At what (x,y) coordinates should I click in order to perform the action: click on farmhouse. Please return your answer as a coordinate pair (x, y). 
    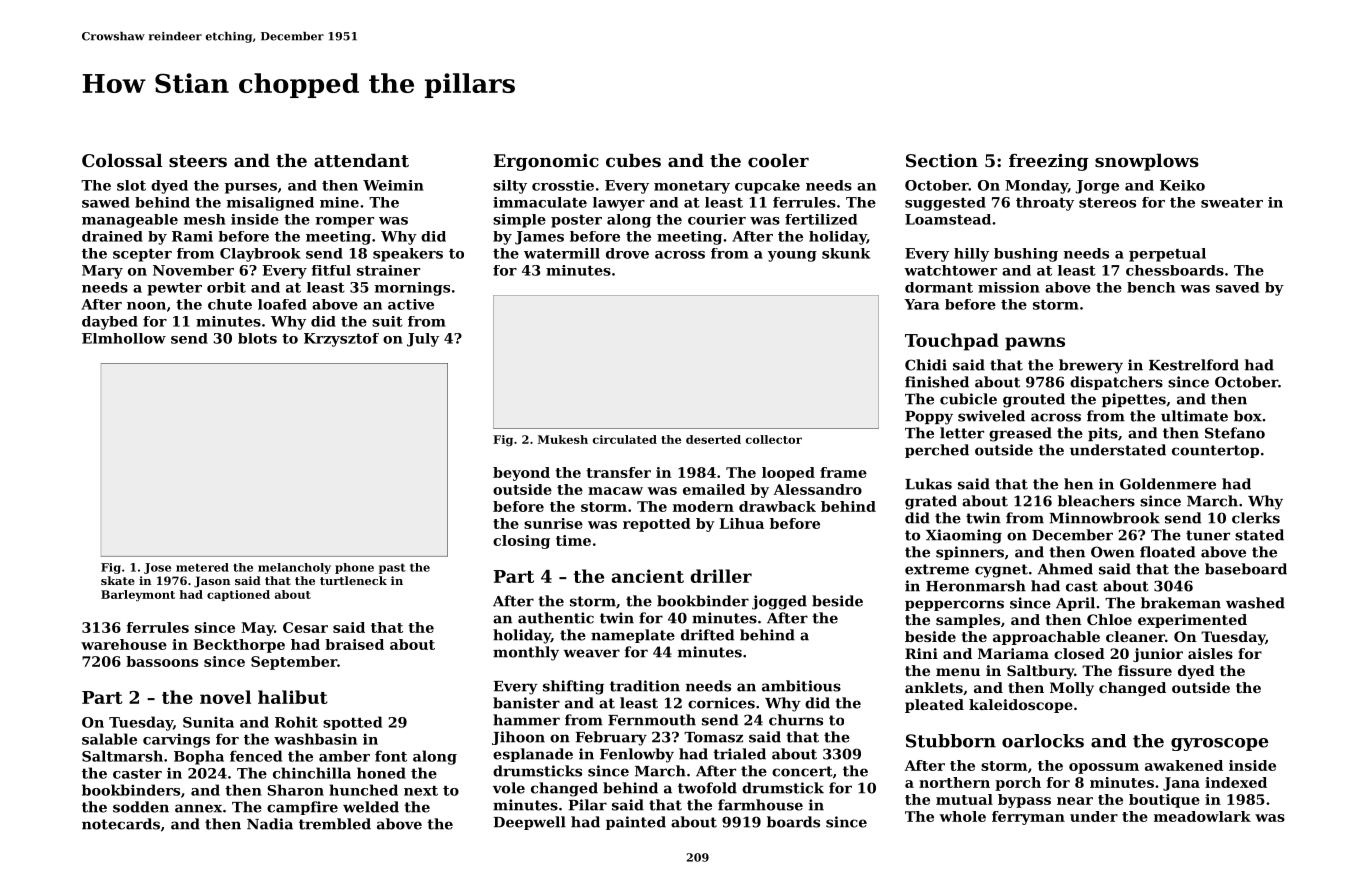
    Looking at the image, I should click on (760, 805).
